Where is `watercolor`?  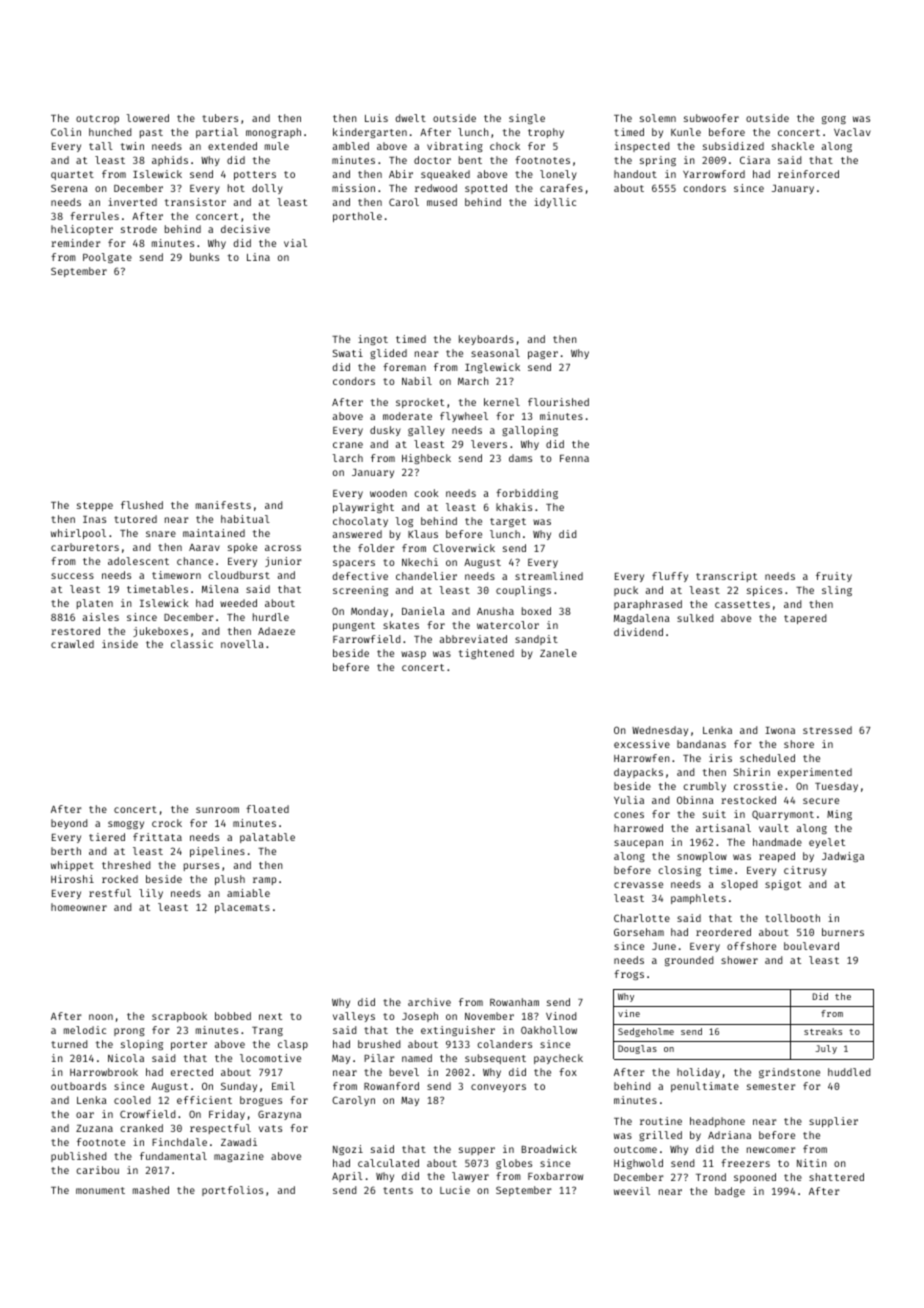 watercolor is located at coordinates (508, 625).
